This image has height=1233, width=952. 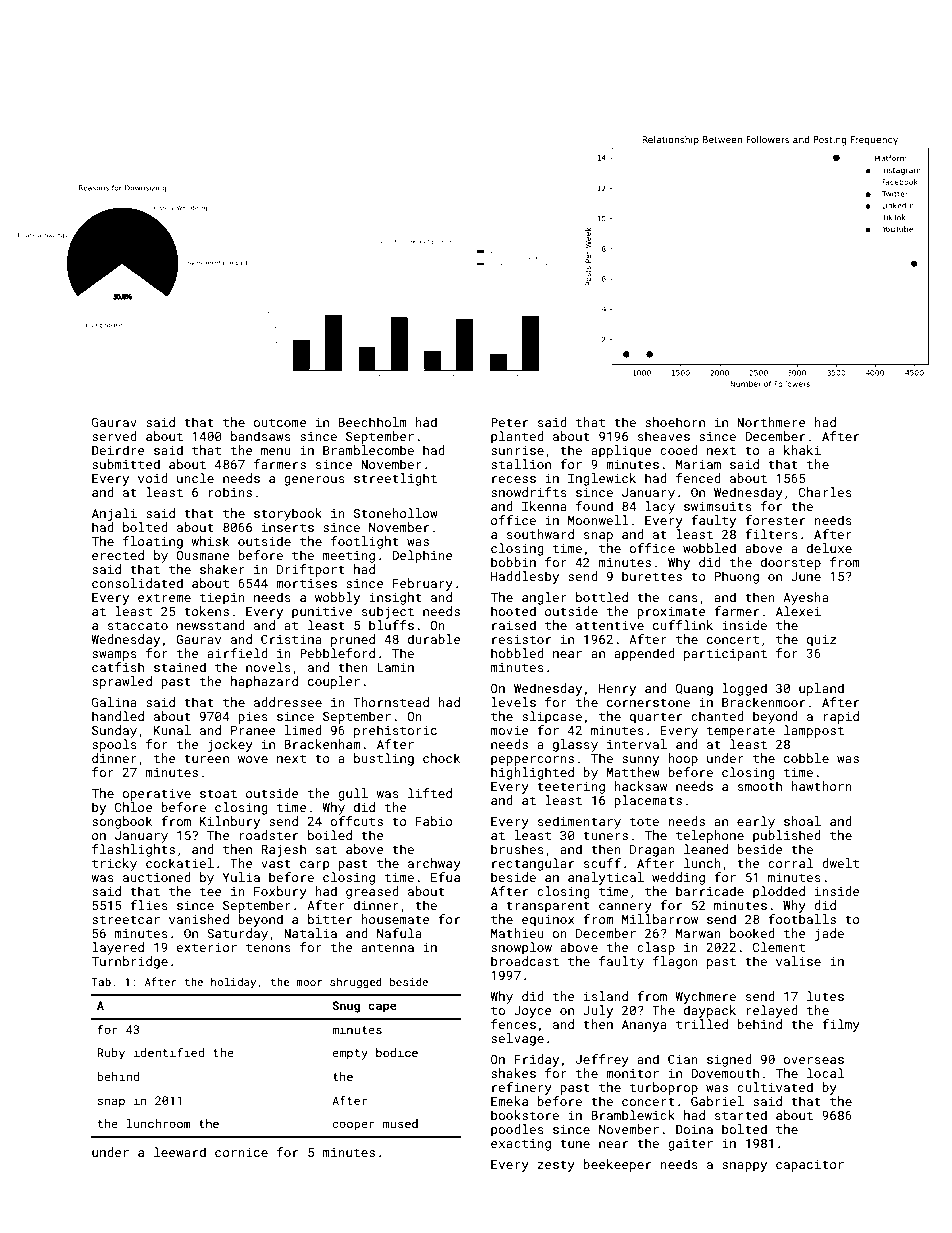 I want to click on Alexei, so click(x=798, y=611).
